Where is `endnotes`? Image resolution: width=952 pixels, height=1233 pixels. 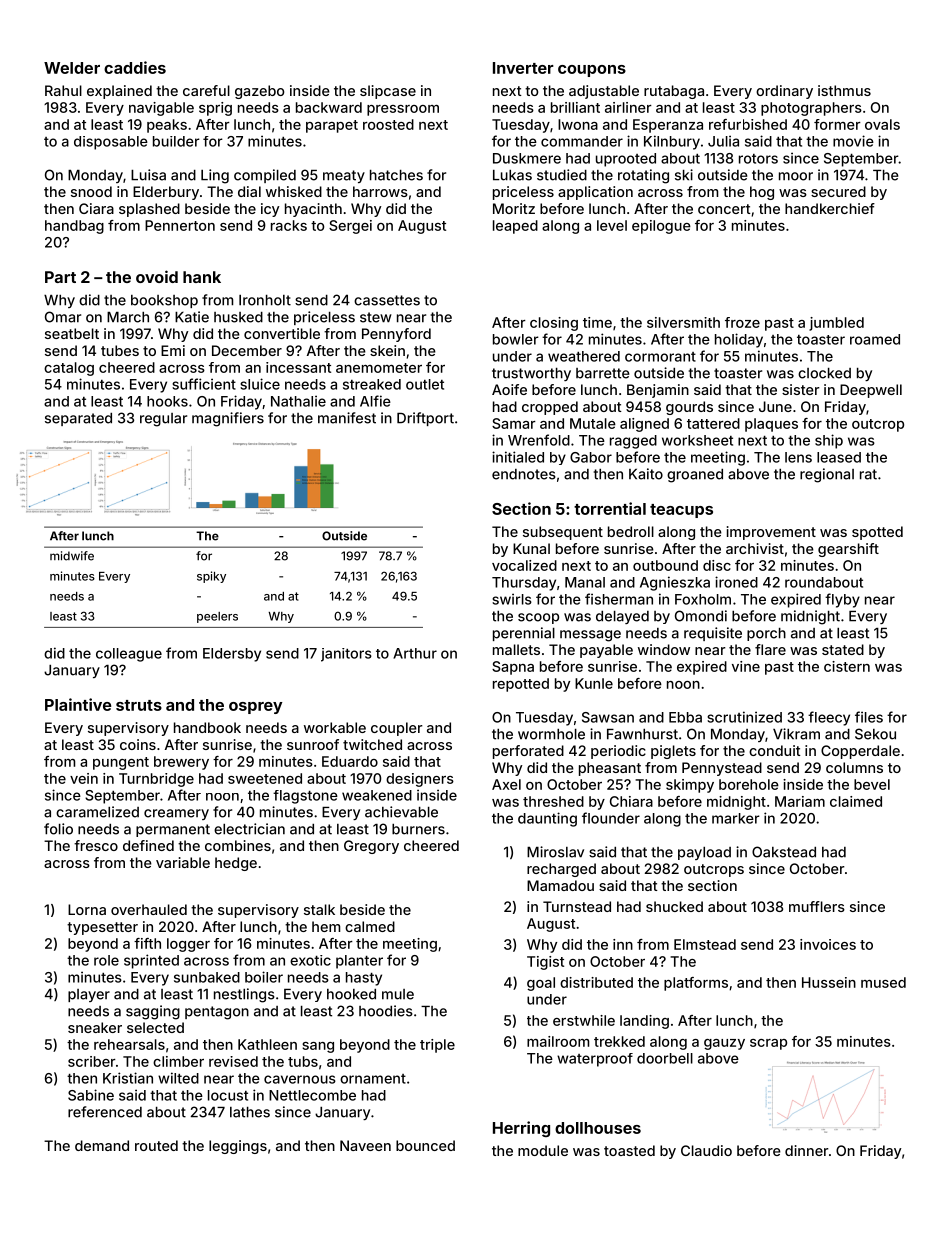 endnotes is located at coordinates (524, 474).
